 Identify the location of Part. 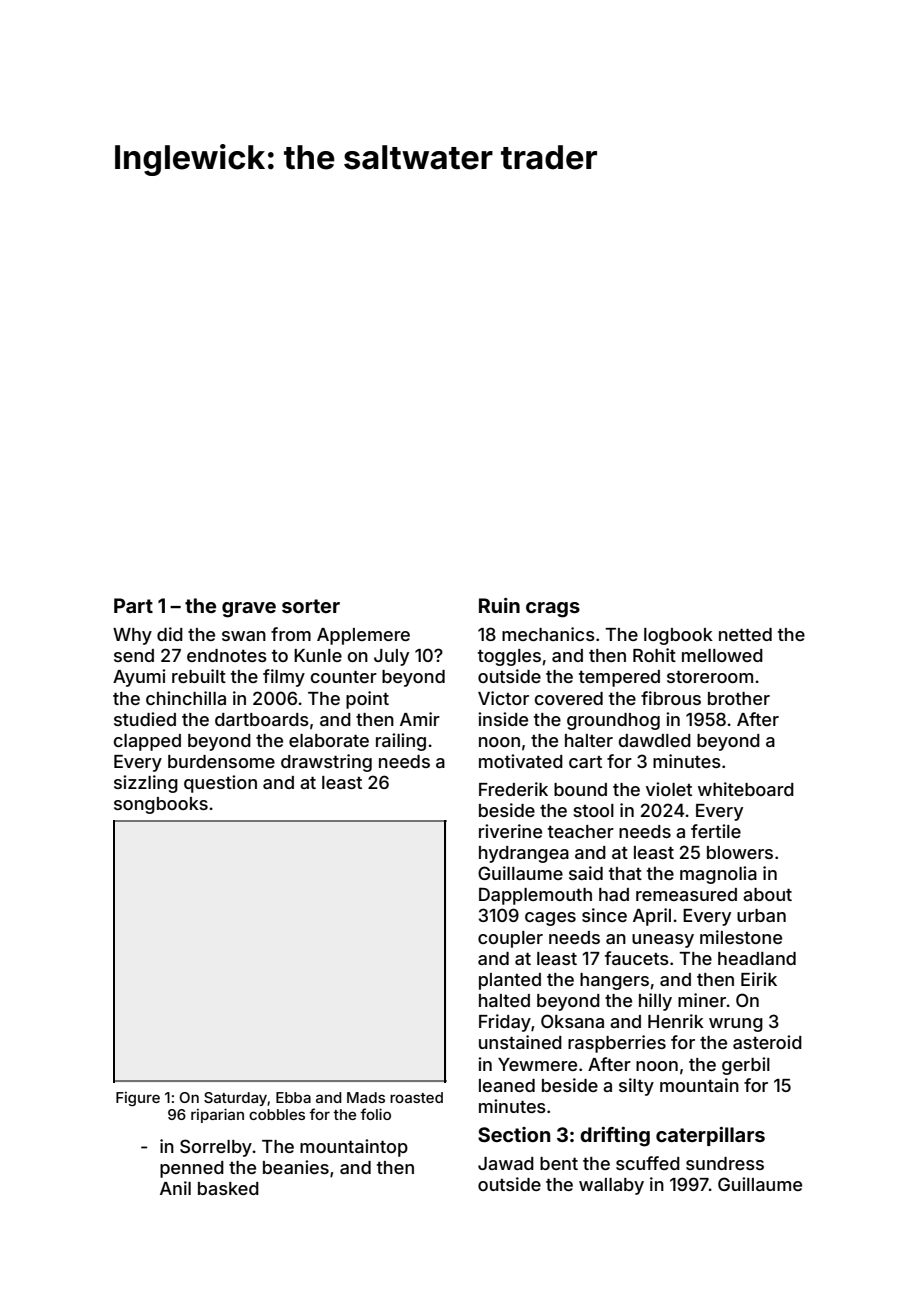
(133, 605).
